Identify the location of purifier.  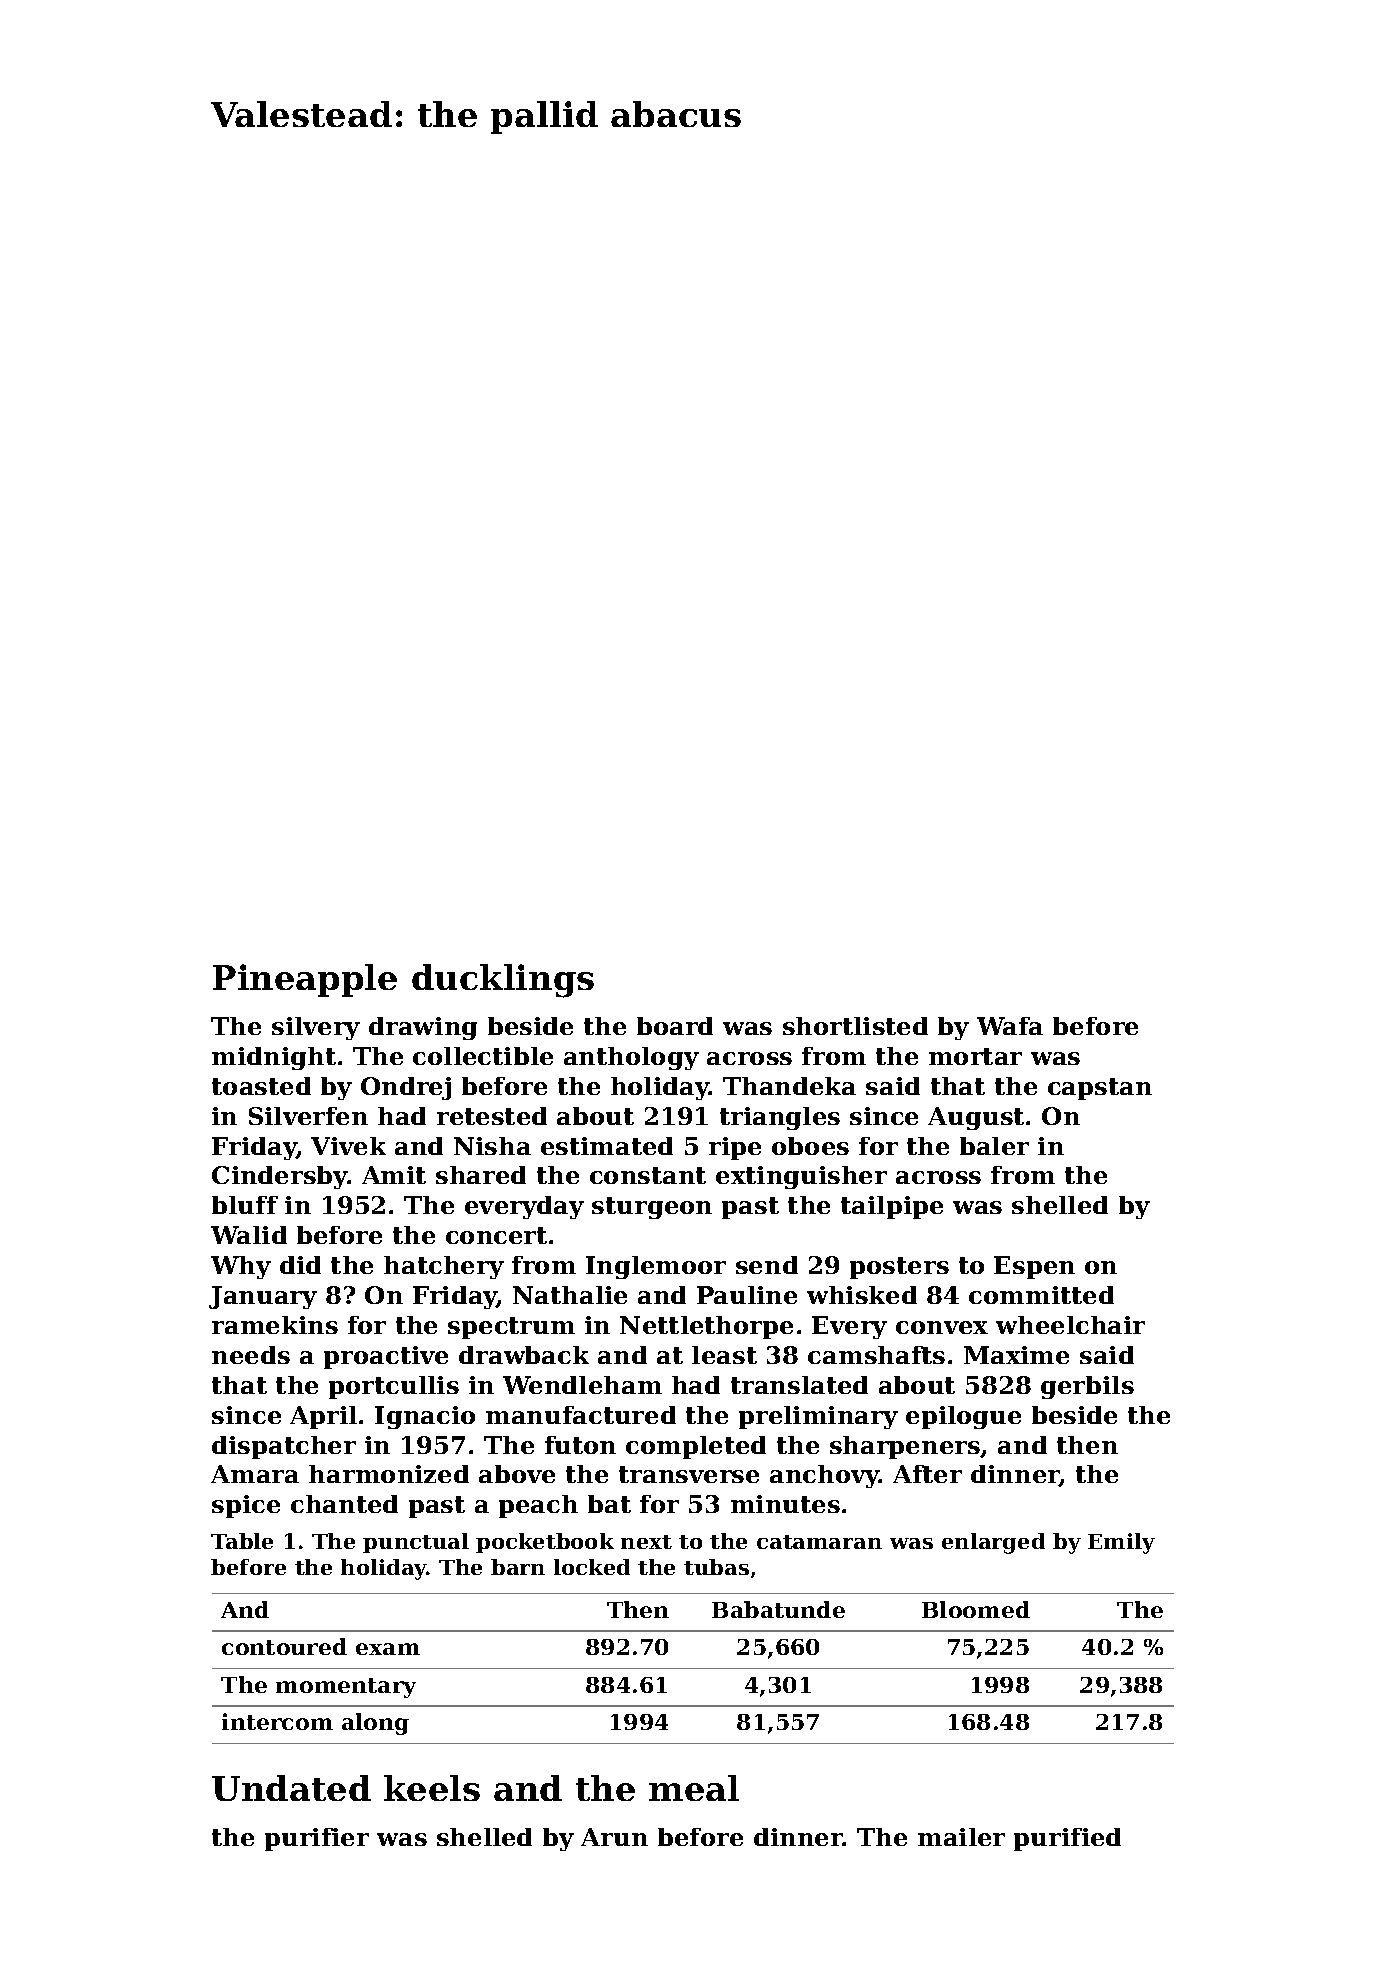
(317, 1839).
